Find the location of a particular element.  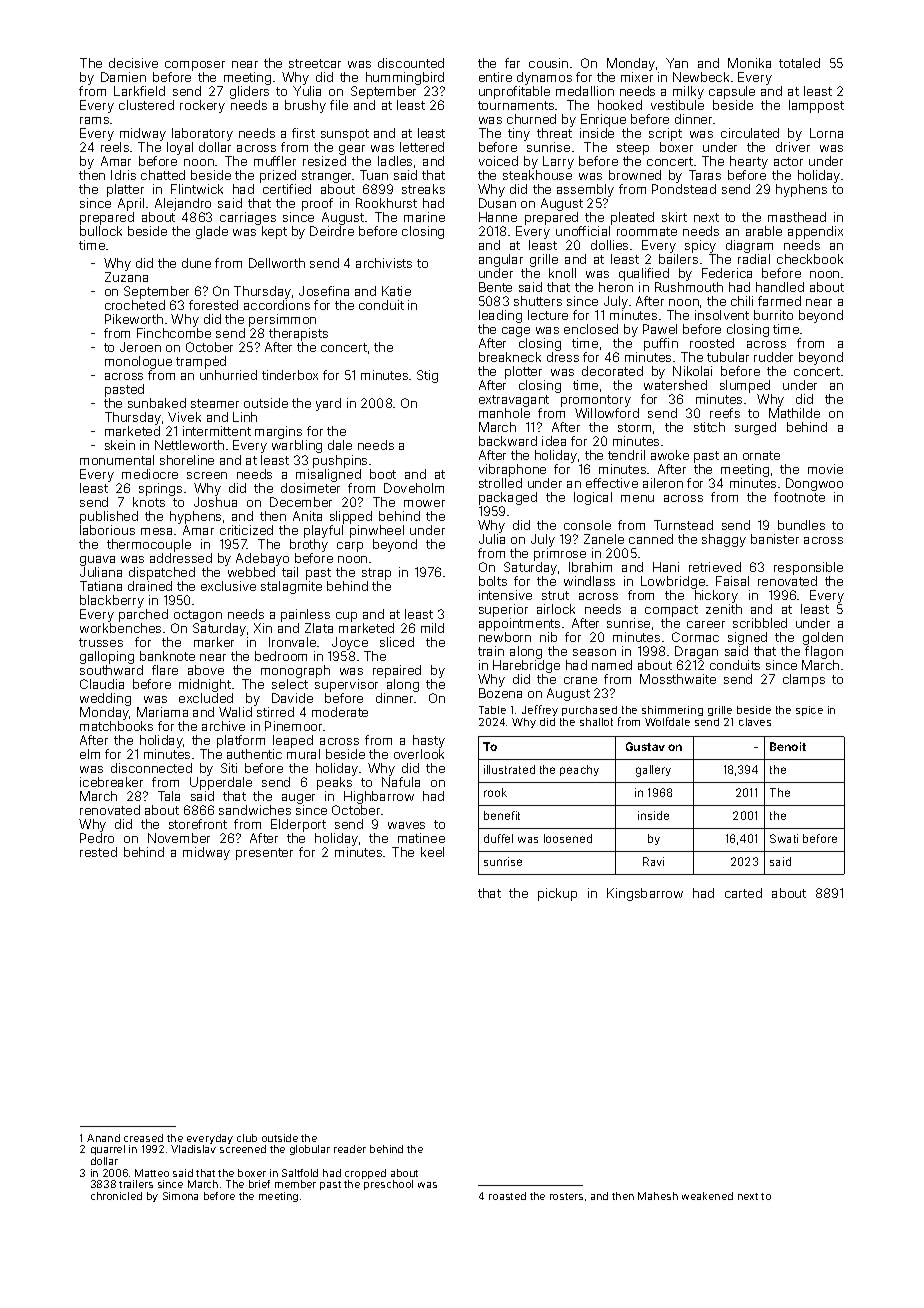

roosted is located at coordinates (712, 343).
